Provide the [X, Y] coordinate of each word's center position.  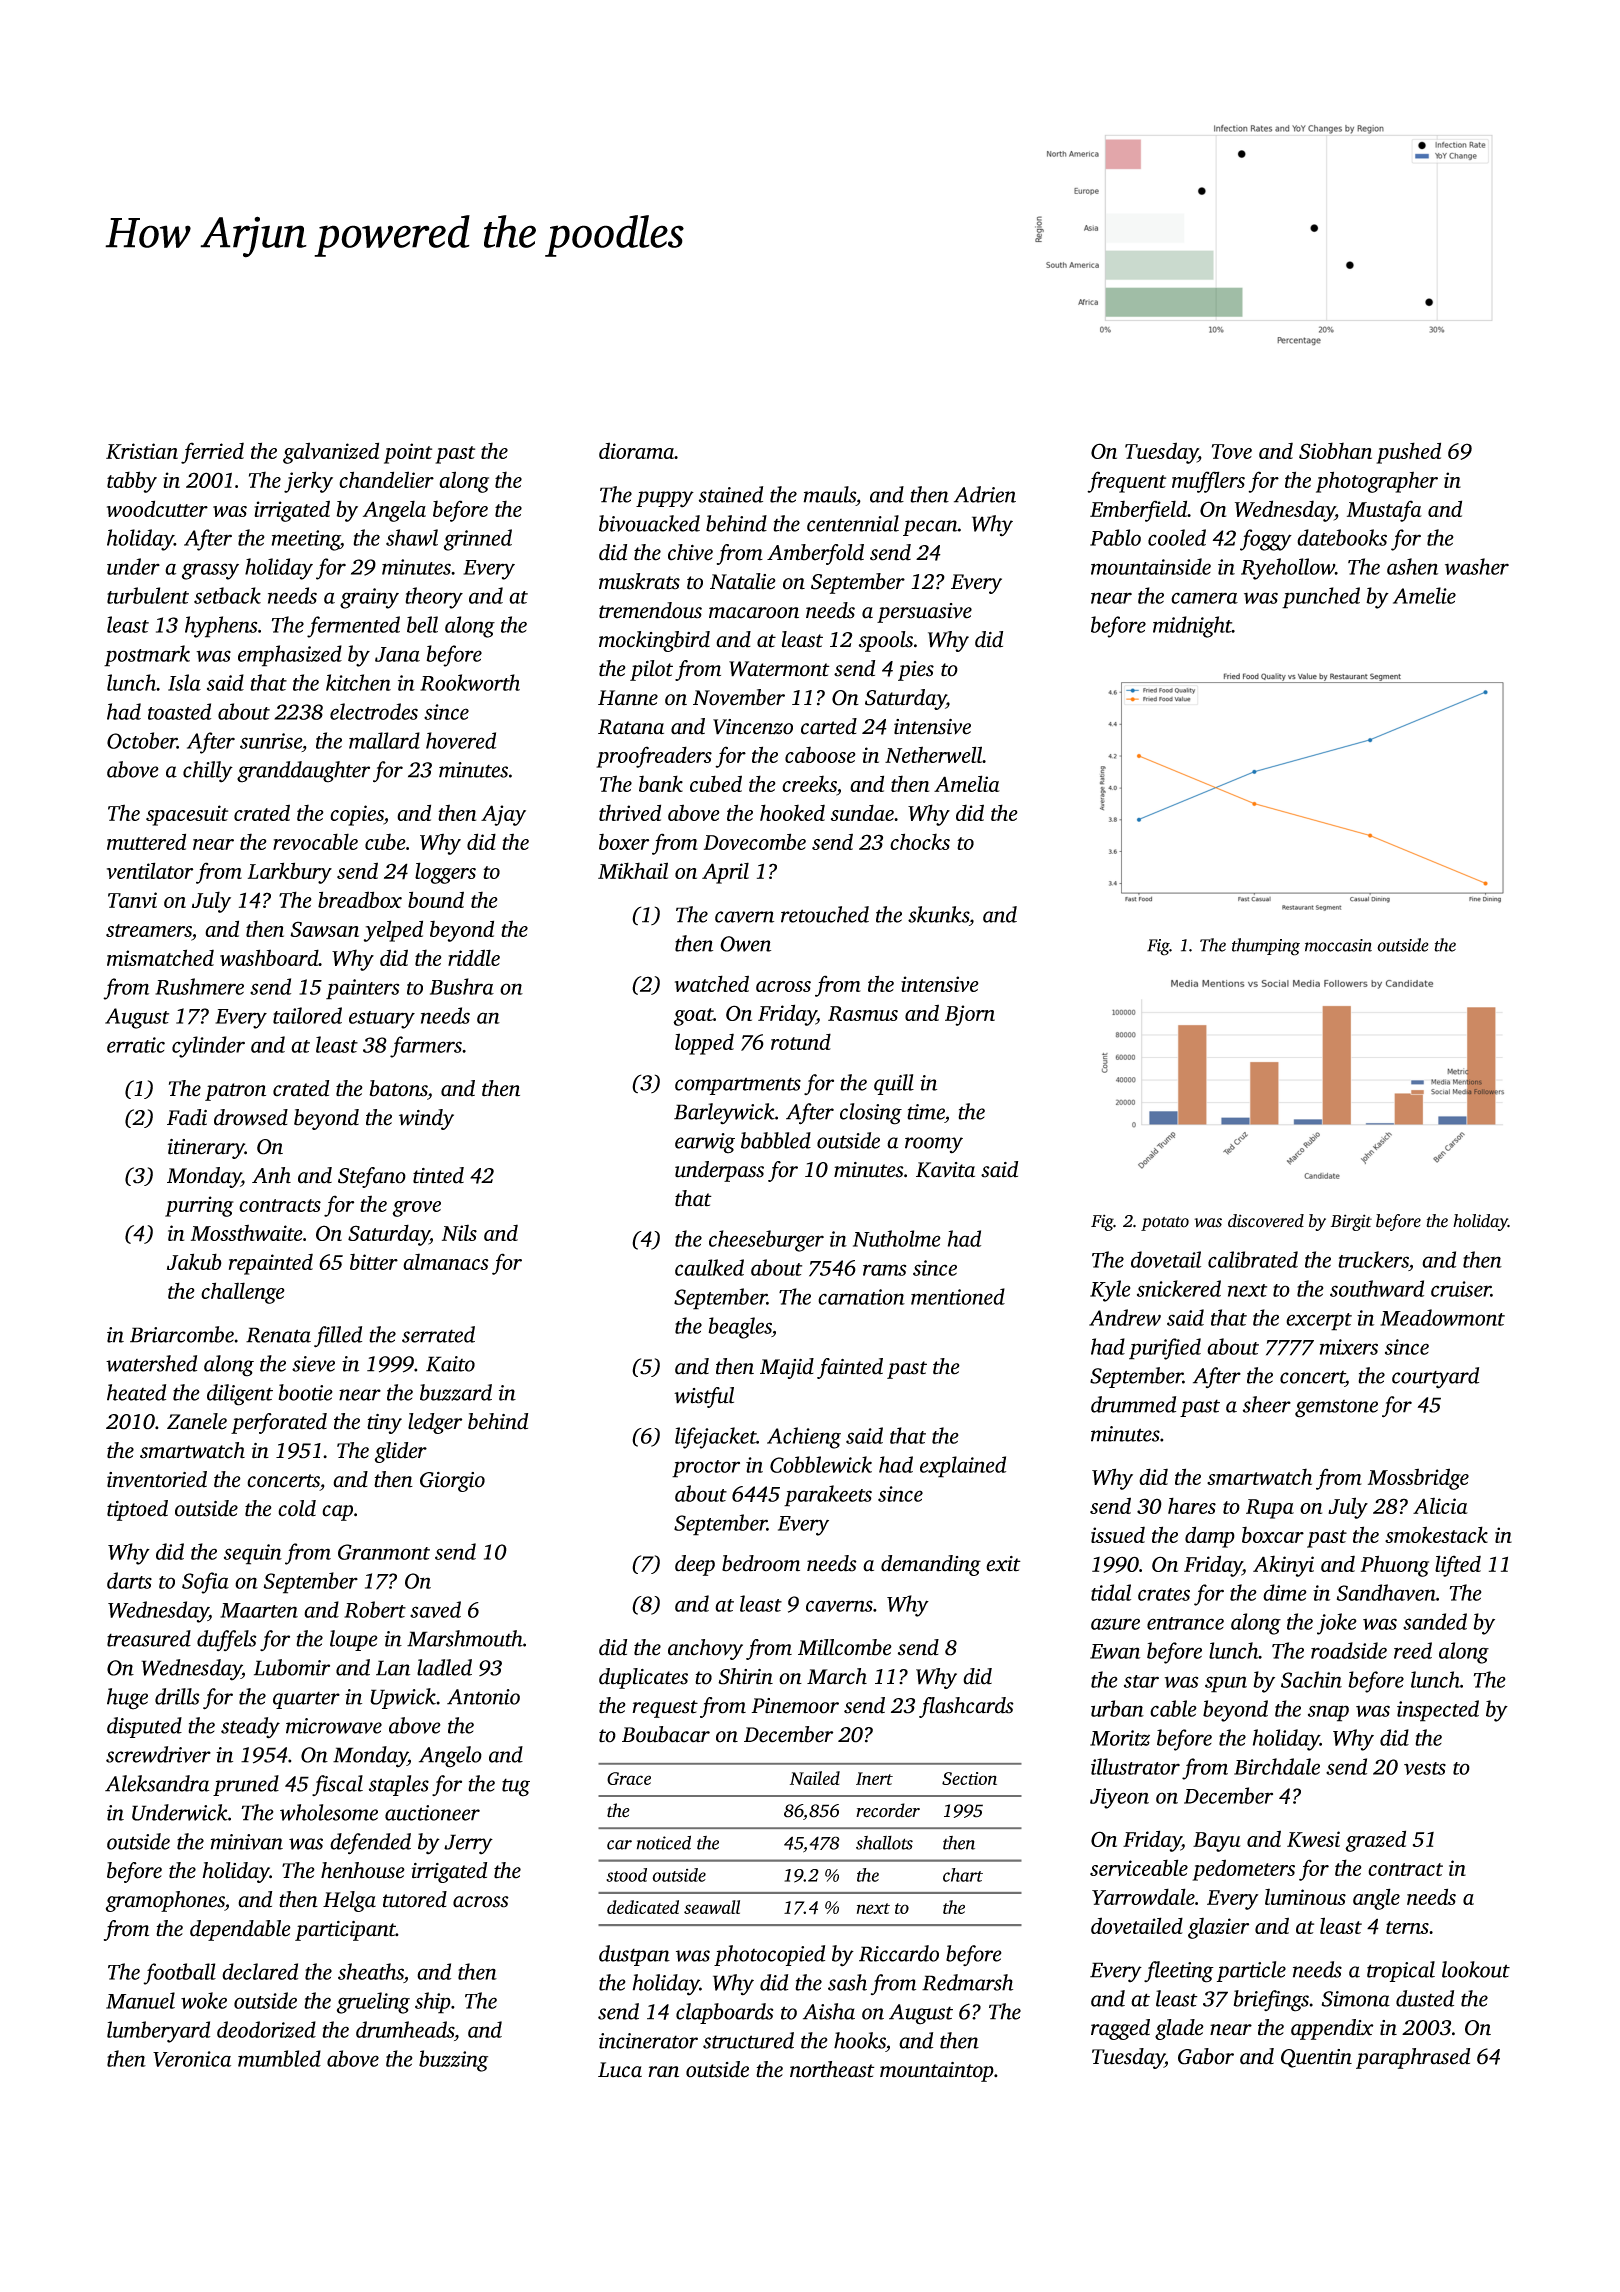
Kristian [142, 451]
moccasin [1338, 945]
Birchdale [1277, 1766]
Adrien [985, 494]
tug [516, 1787]
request [665, 1709]
